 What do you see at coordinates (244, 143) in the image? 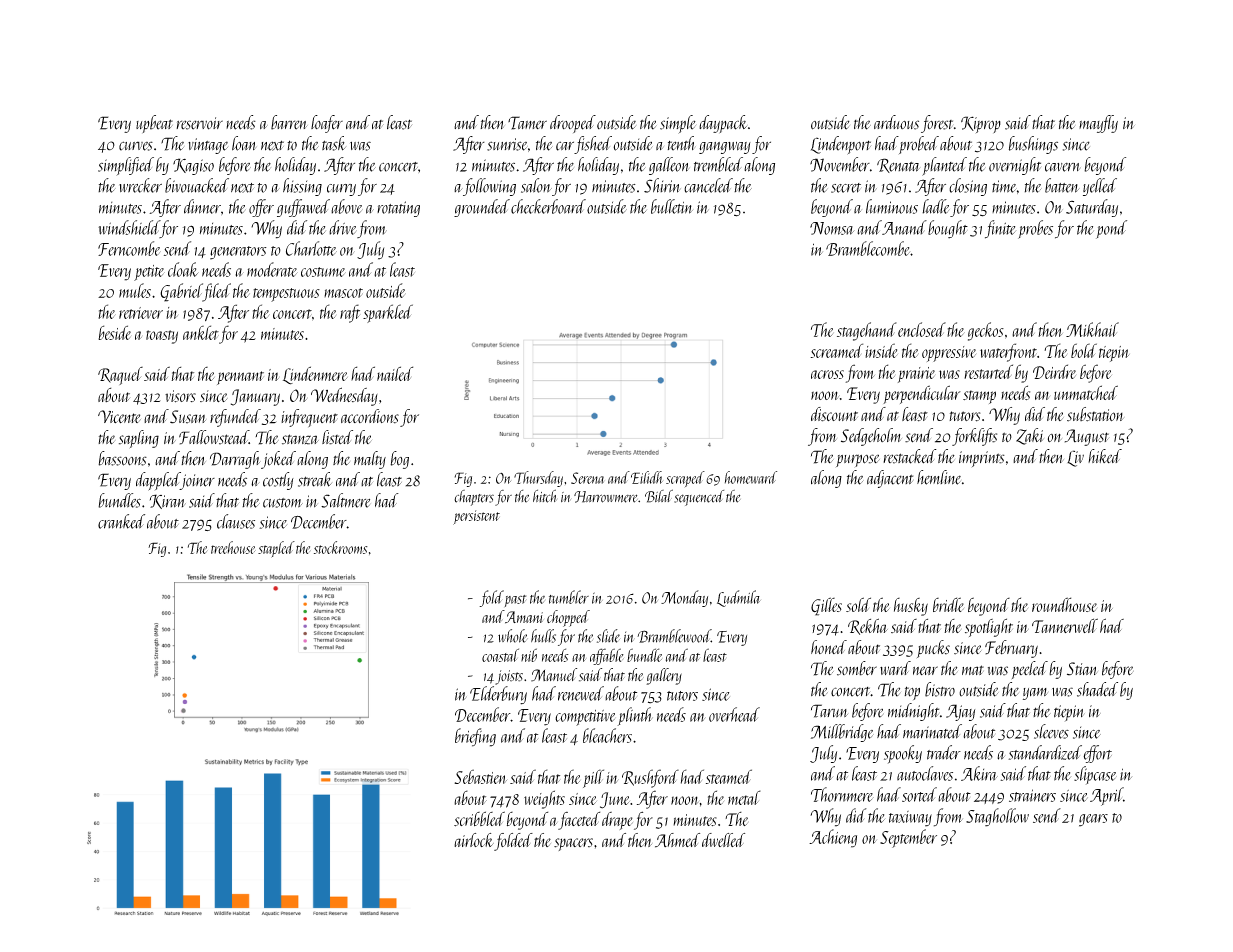
I see `loan` at bounding box center [244, 143].
